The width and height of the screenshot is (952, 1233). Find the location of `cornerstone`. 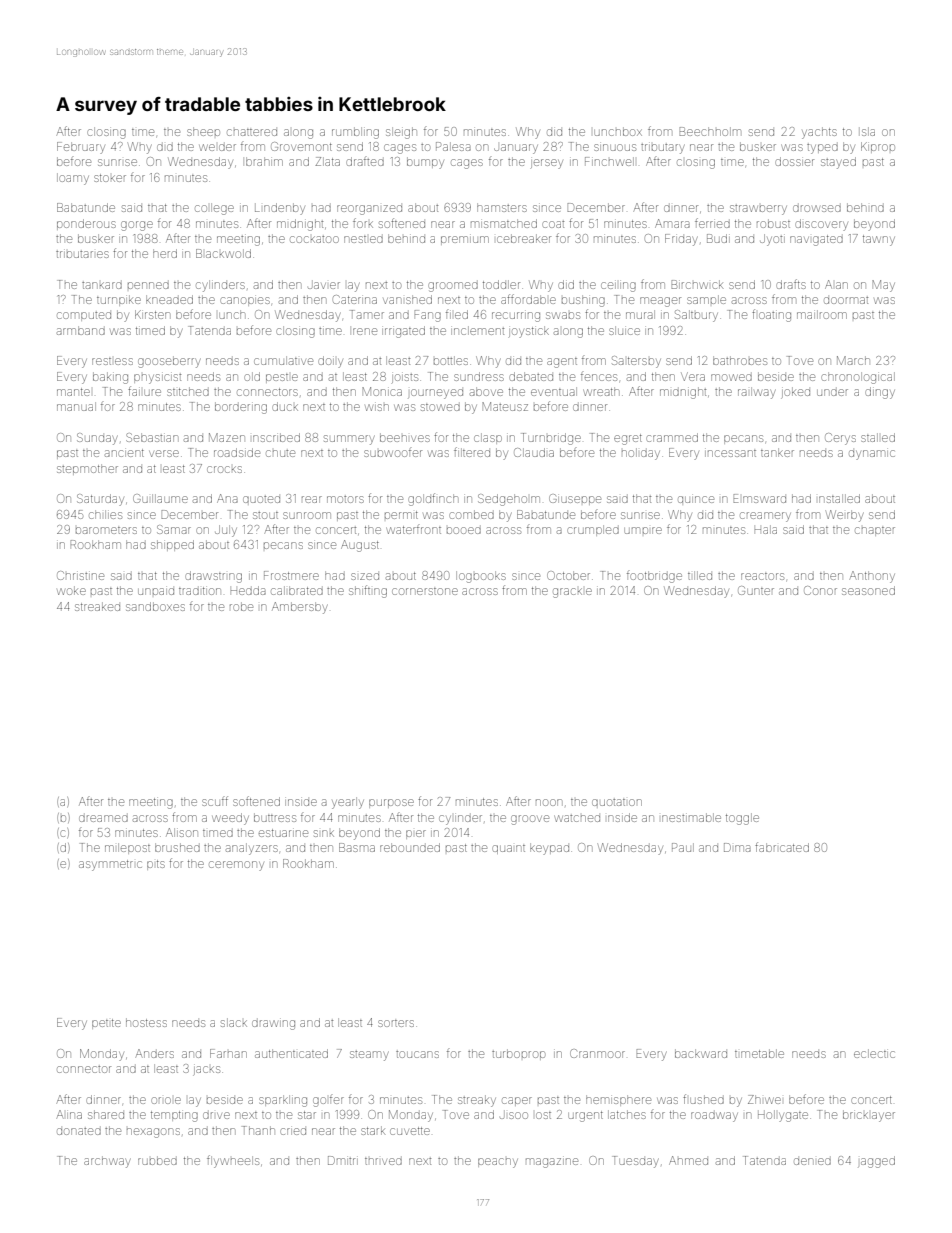

cornerstone is located at coordinates (425, 591).
